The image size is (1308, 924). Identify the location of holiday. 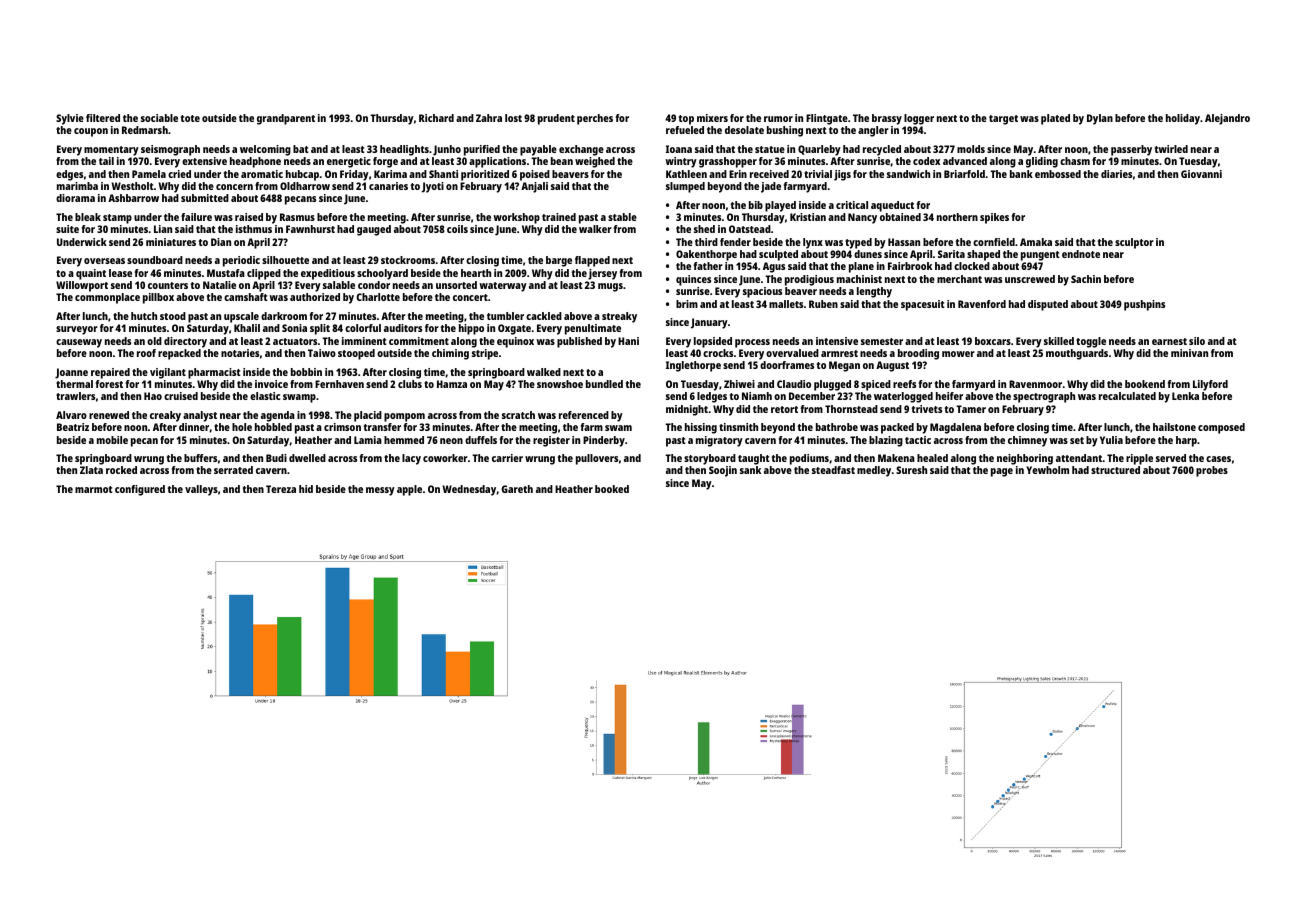
(1183, 119).
